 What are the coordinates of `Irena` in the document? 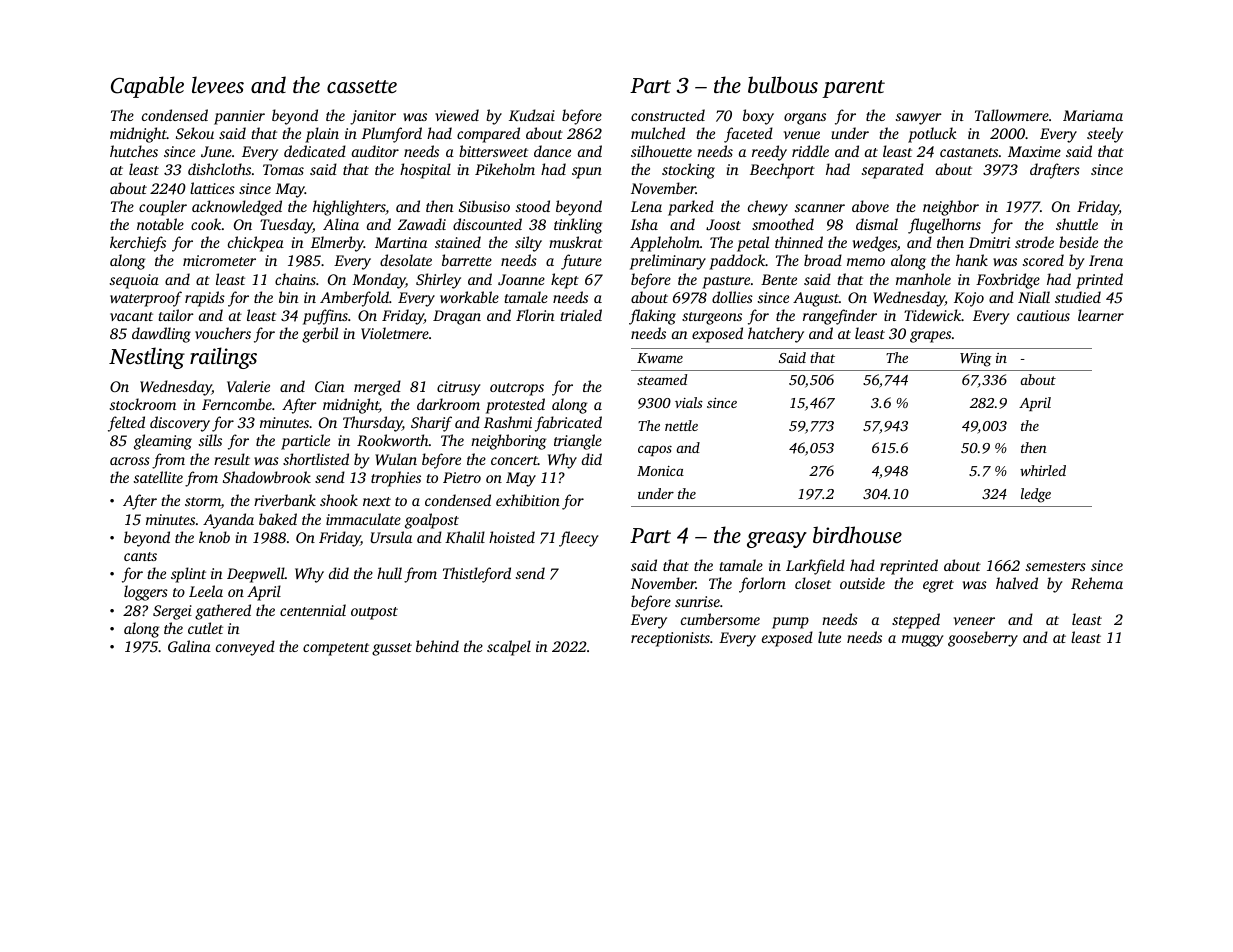 It's located at (1106, 260).
